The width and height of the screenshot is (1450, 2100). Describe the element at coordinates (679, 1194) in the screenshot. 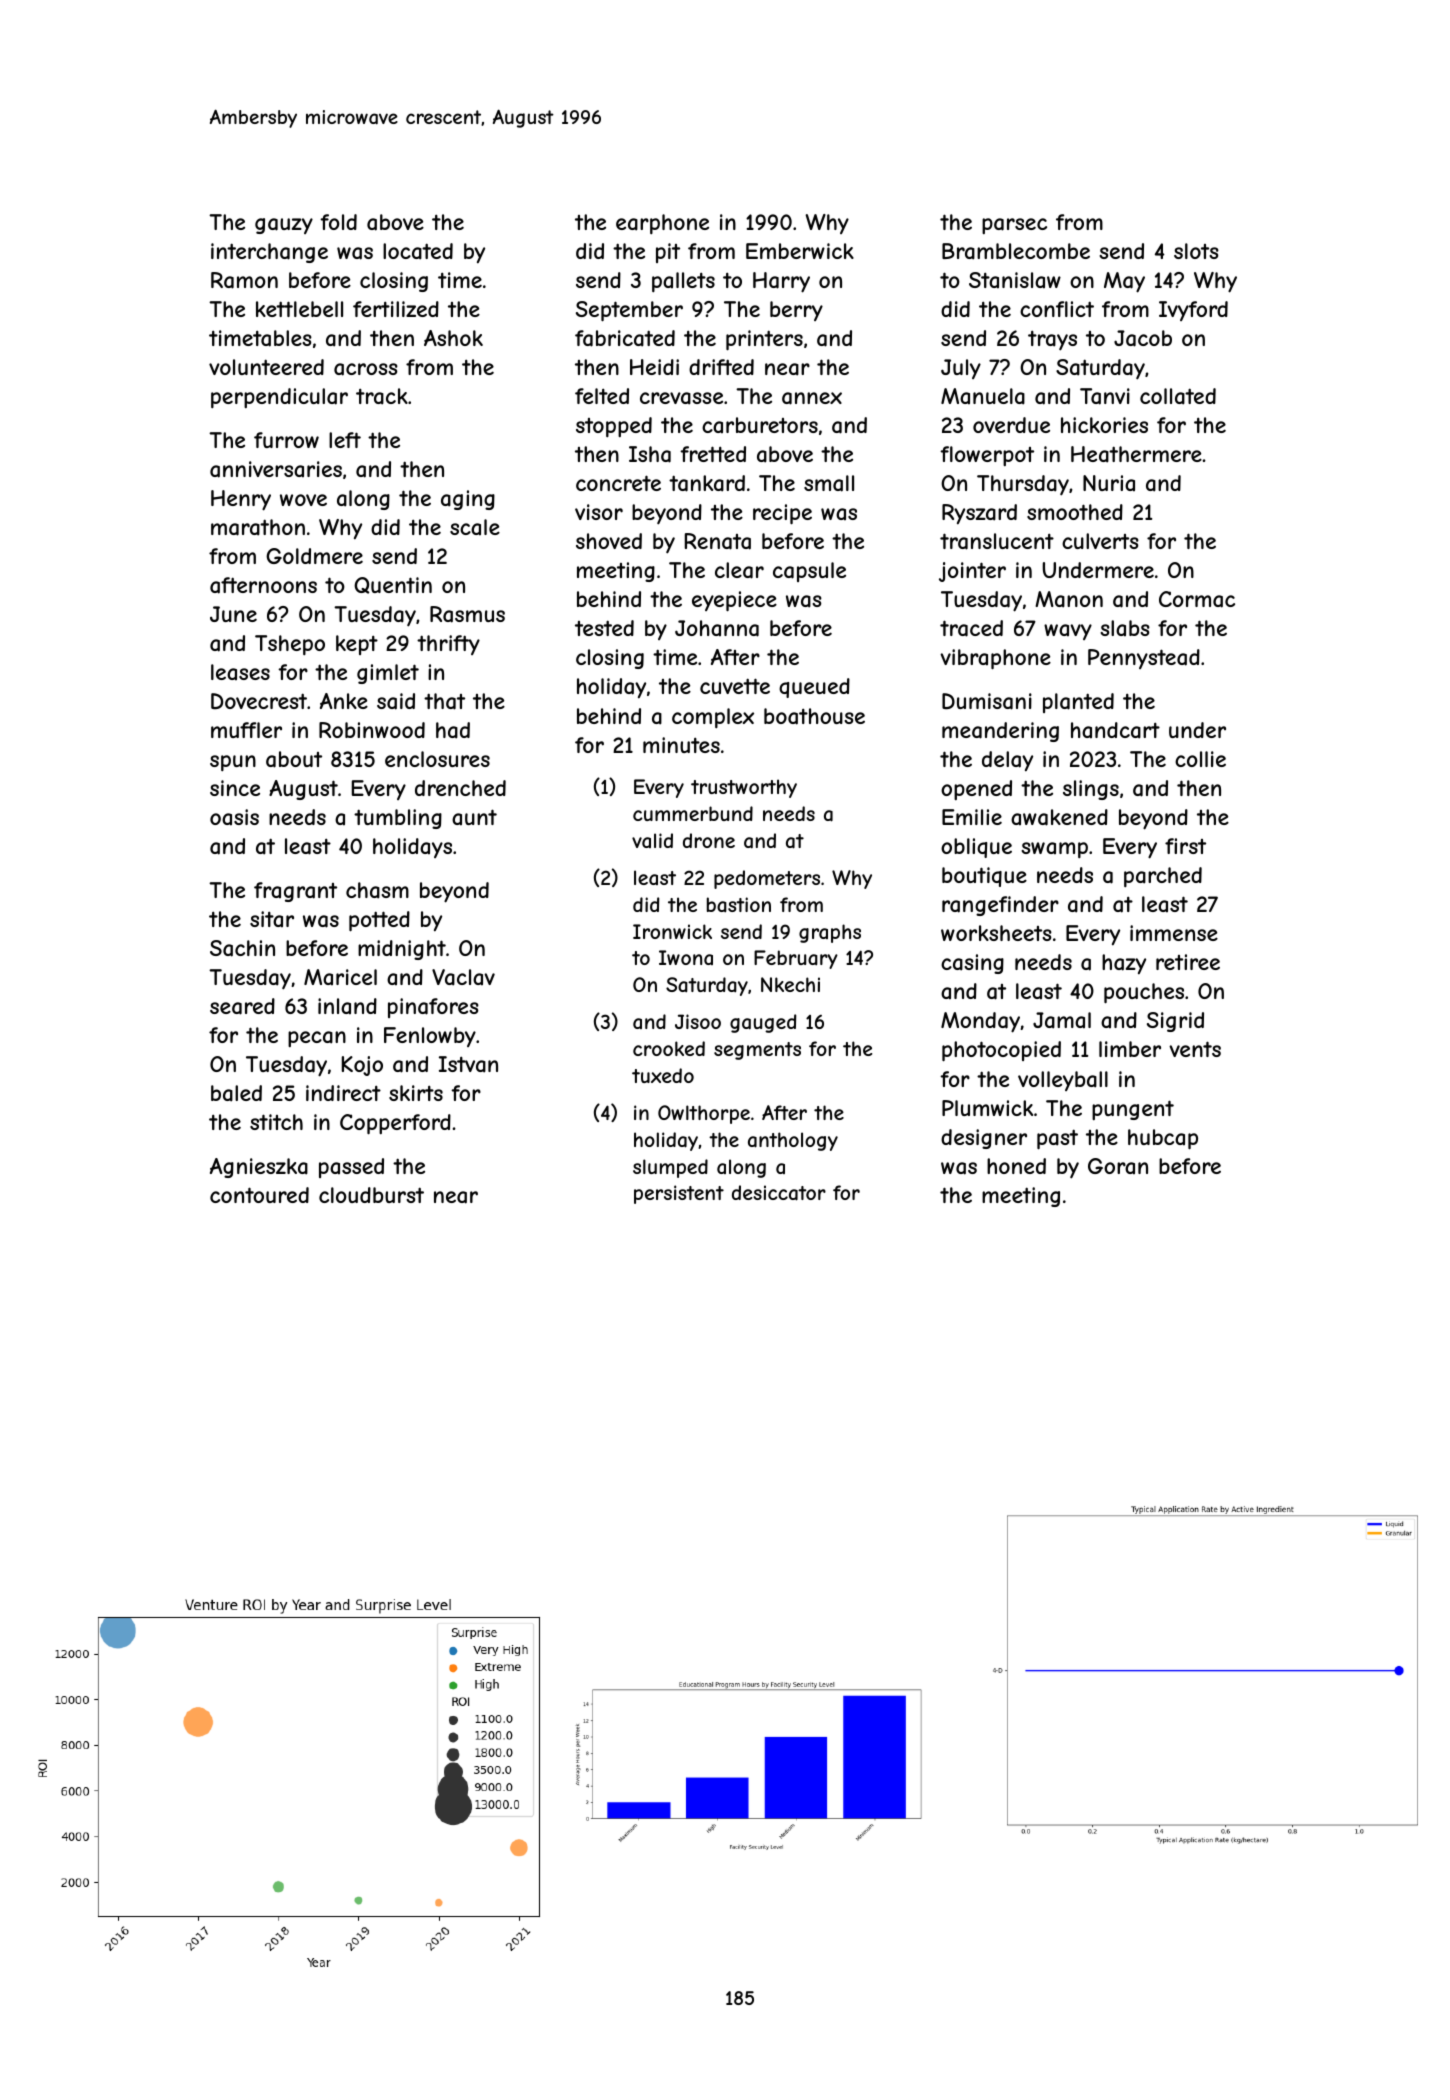

I see `persistent` at that location.
